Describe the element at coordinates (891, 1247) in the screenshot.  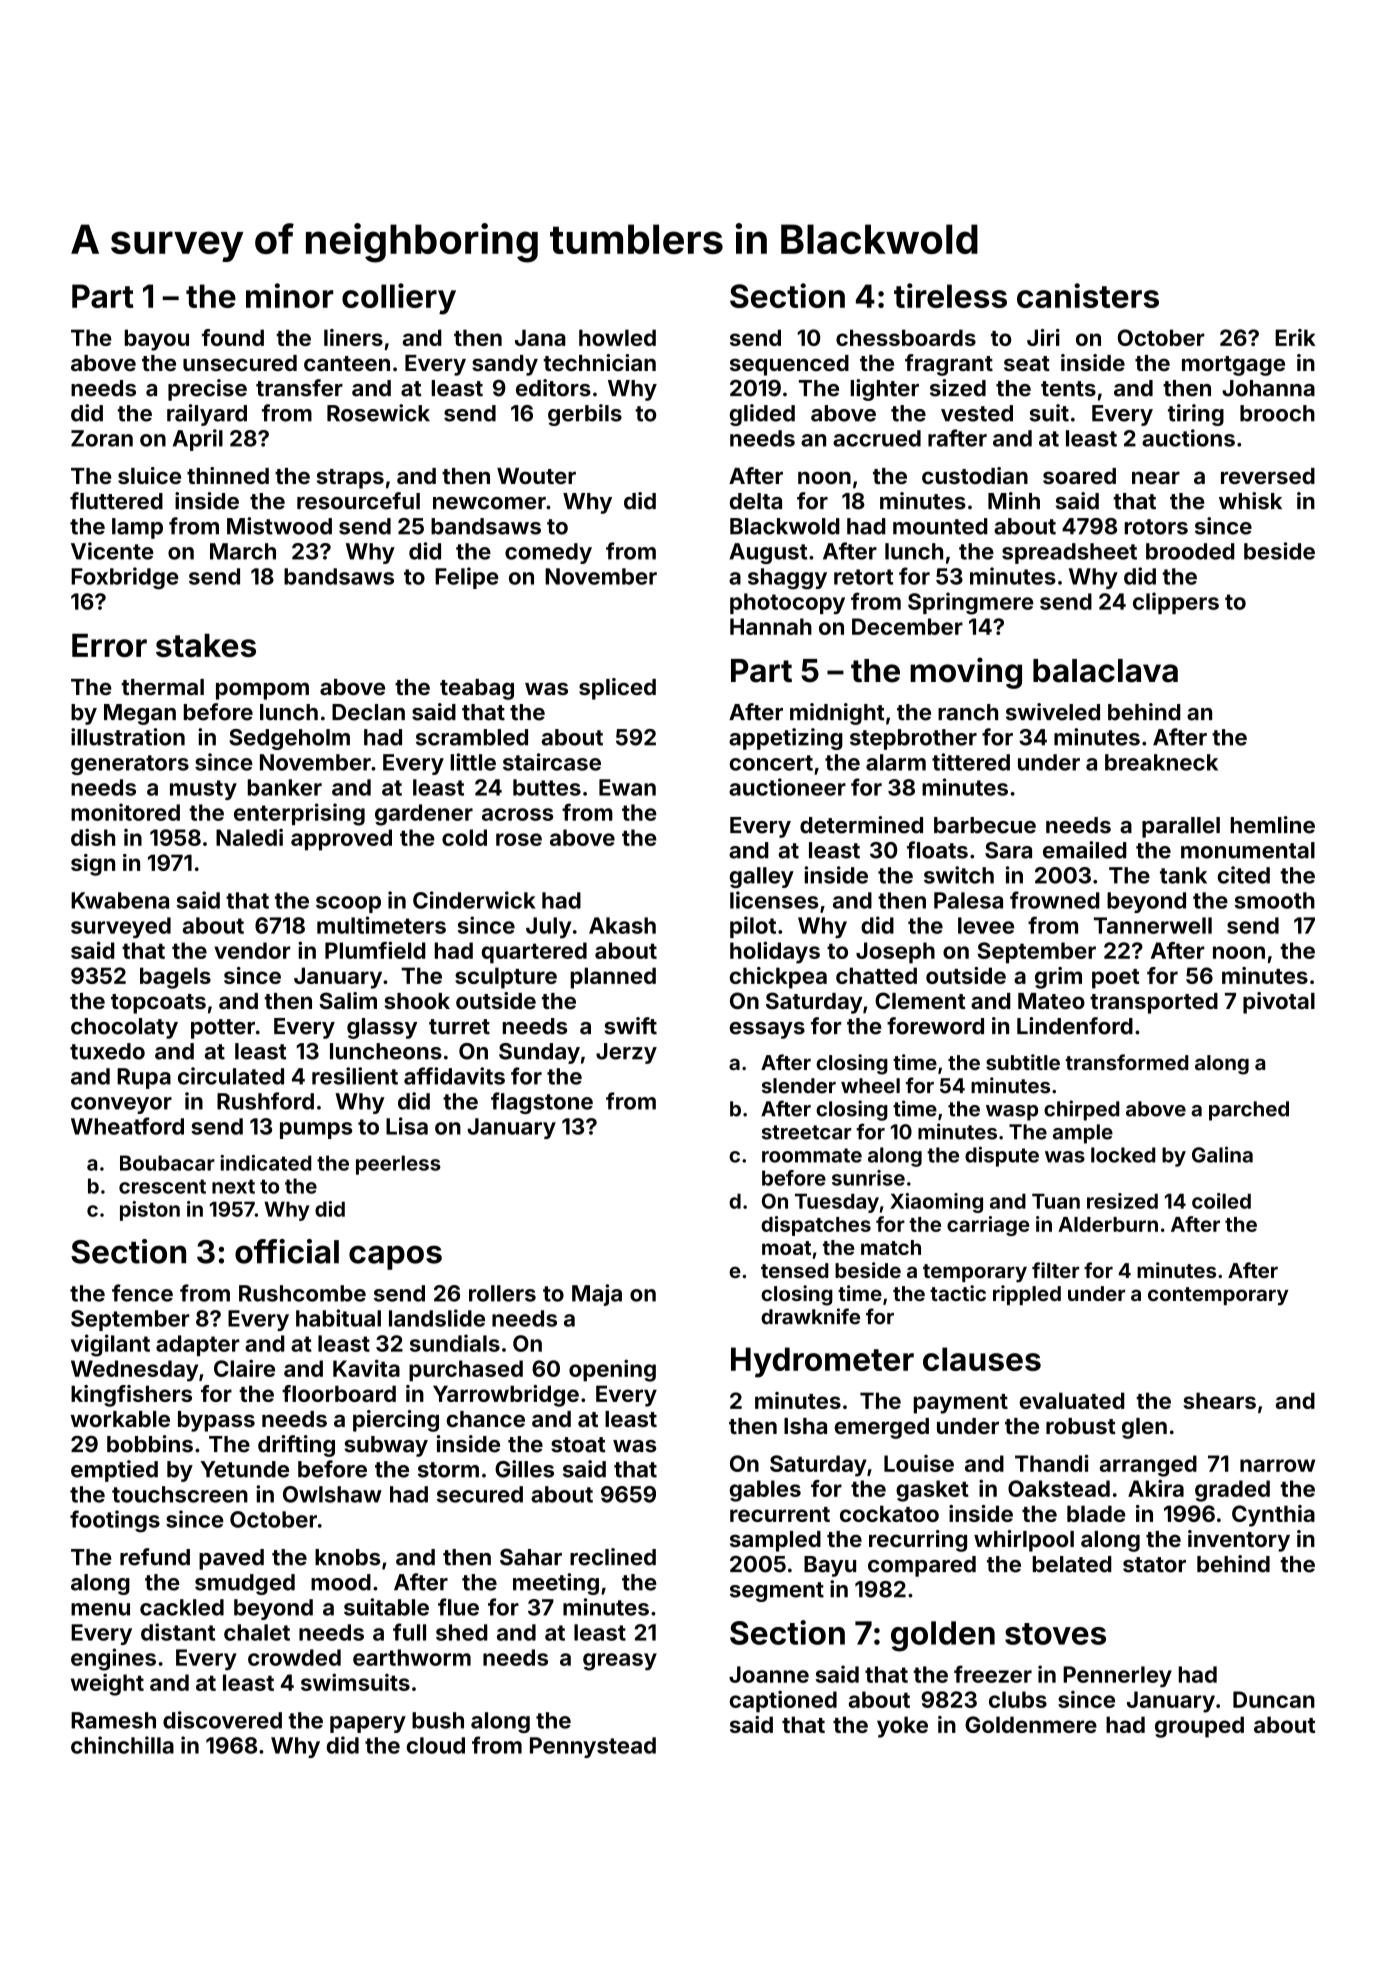
I see `match` at that location.
